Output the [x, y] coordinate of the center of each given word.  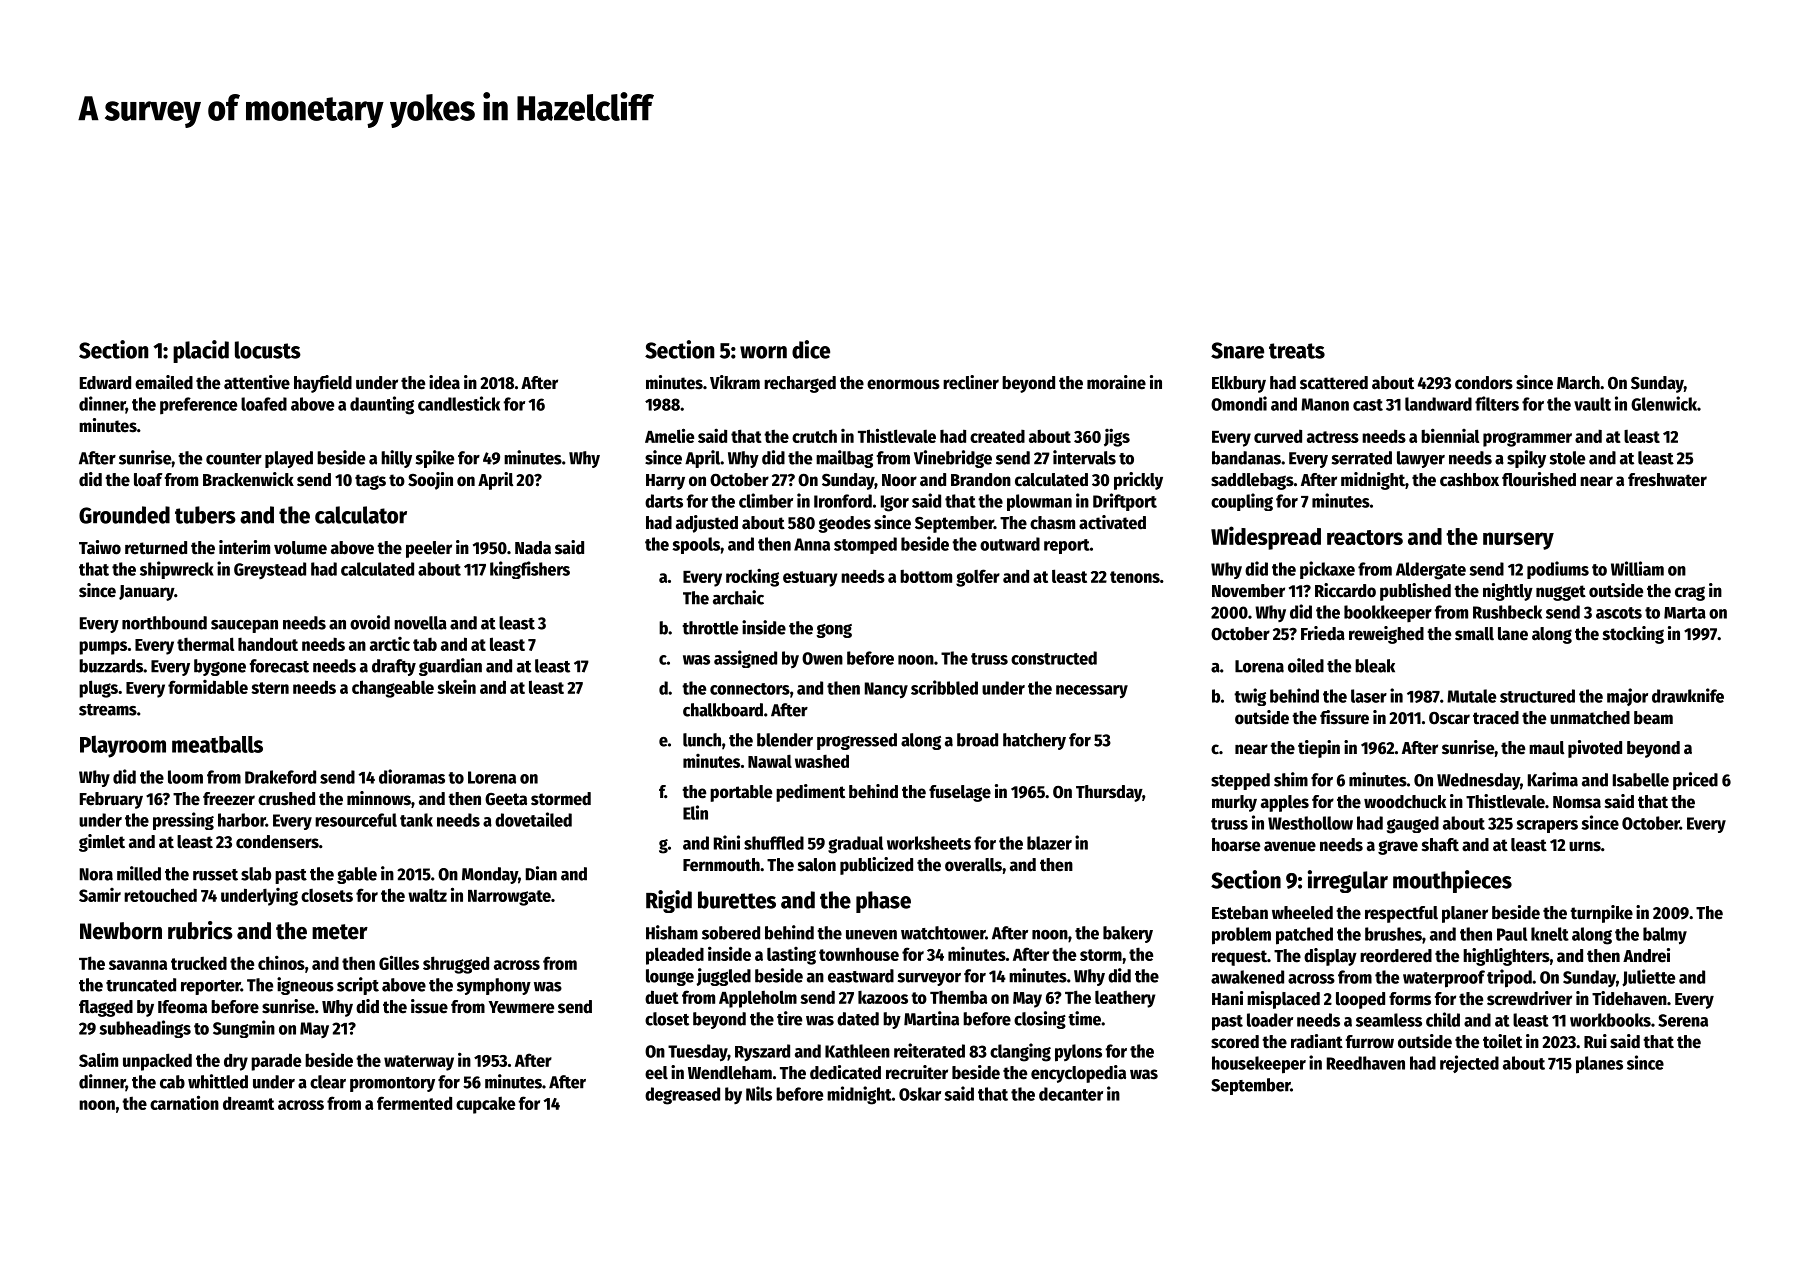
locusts [268, 350]
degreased [682, 1096]
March [1578, 383]
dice [811, 349]
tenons [1135, 577]
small [1474, 634]
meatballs [217, 744]
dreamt [248, 1103]
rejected [1469, 1064]
